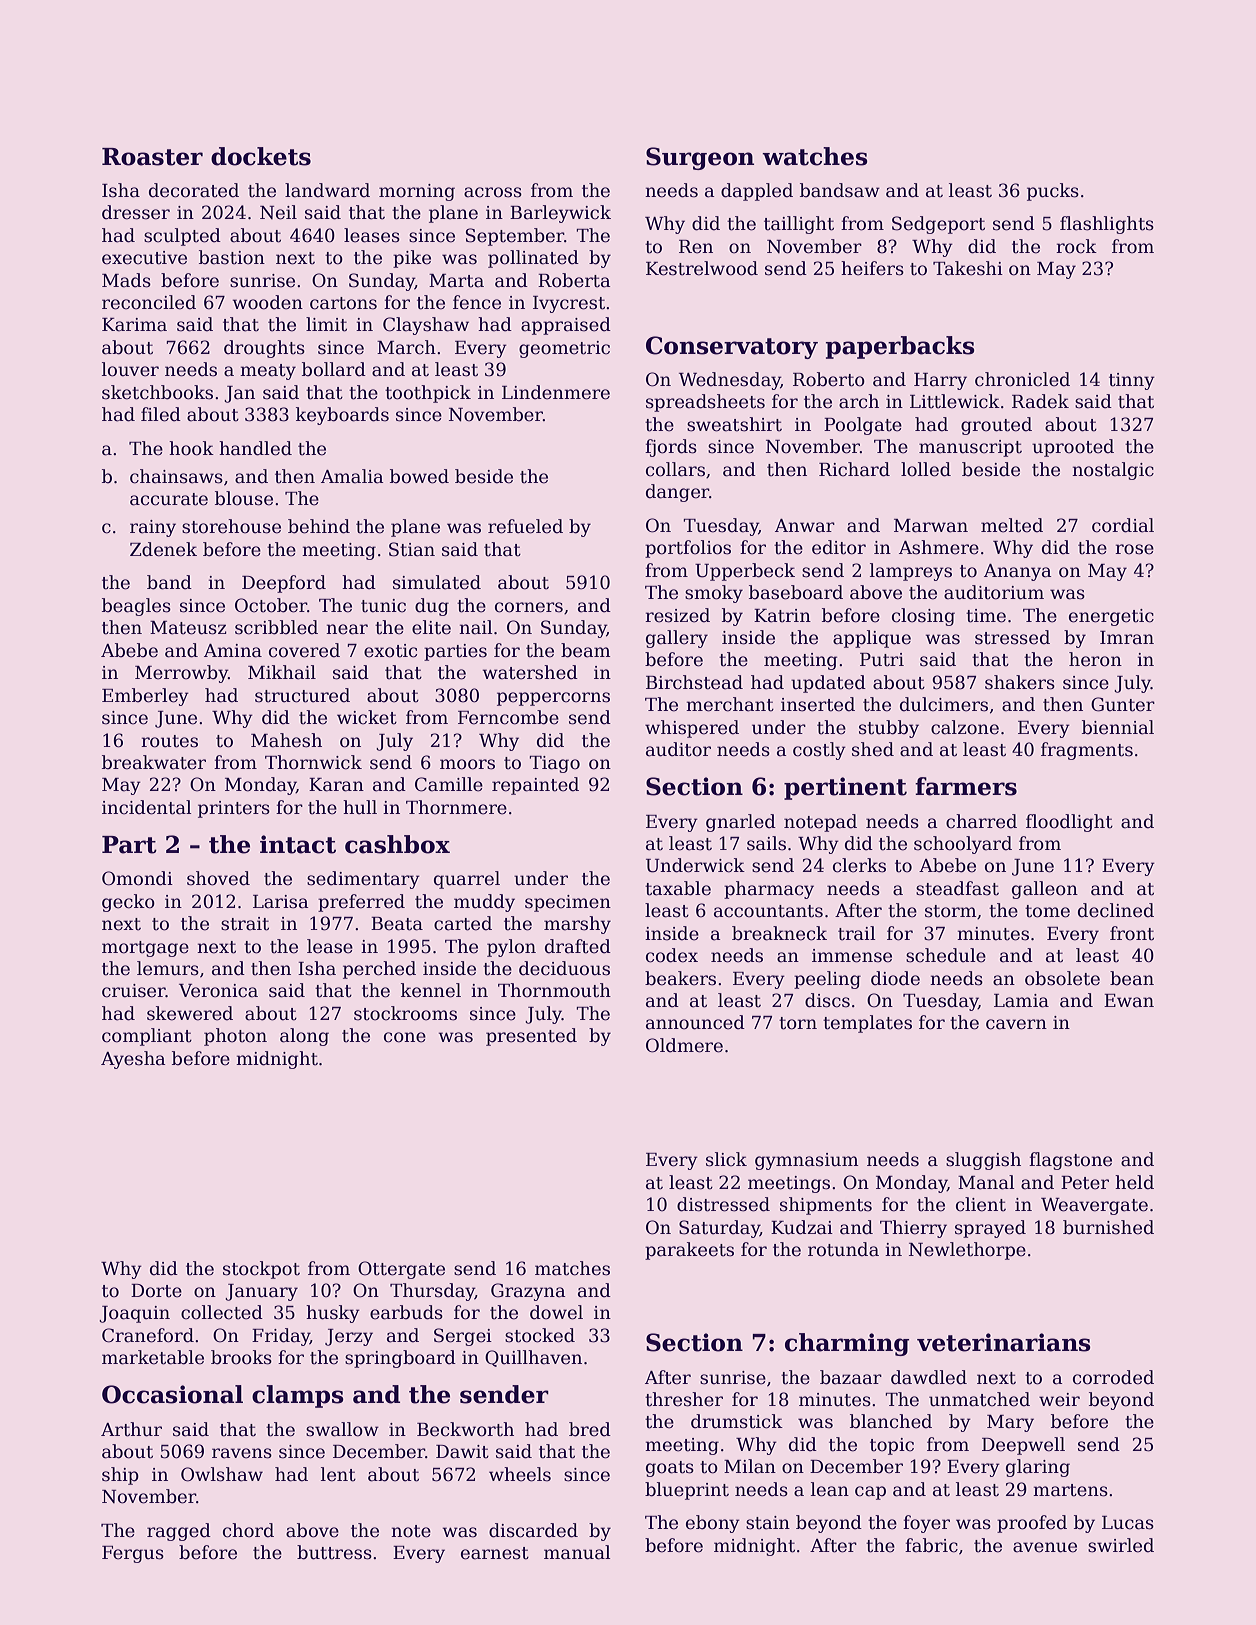  What do you see at coordinates (508, 717) in the page?
I see `Ferncombe` at bounding box center [508, 717].
